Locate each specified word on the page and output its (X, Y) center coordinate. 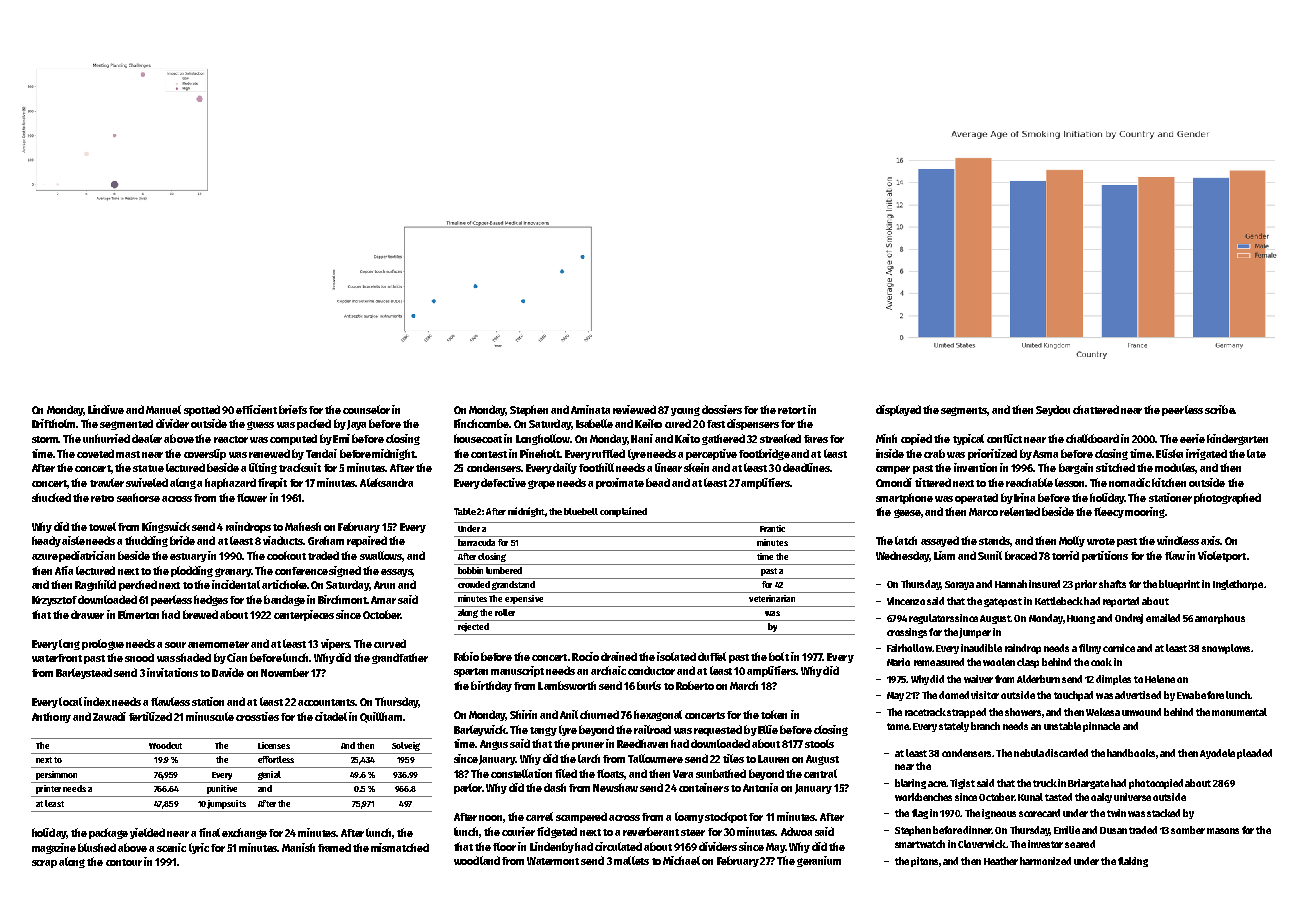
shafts (1112, 584)
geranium (819, 861)
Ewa (1185, 695)
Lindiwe (106, 409)
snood (139, 657)
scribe (1219, 409)
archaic (608, 670)
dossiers (722, 409)
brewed (200, 614)
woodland (477, 860)
